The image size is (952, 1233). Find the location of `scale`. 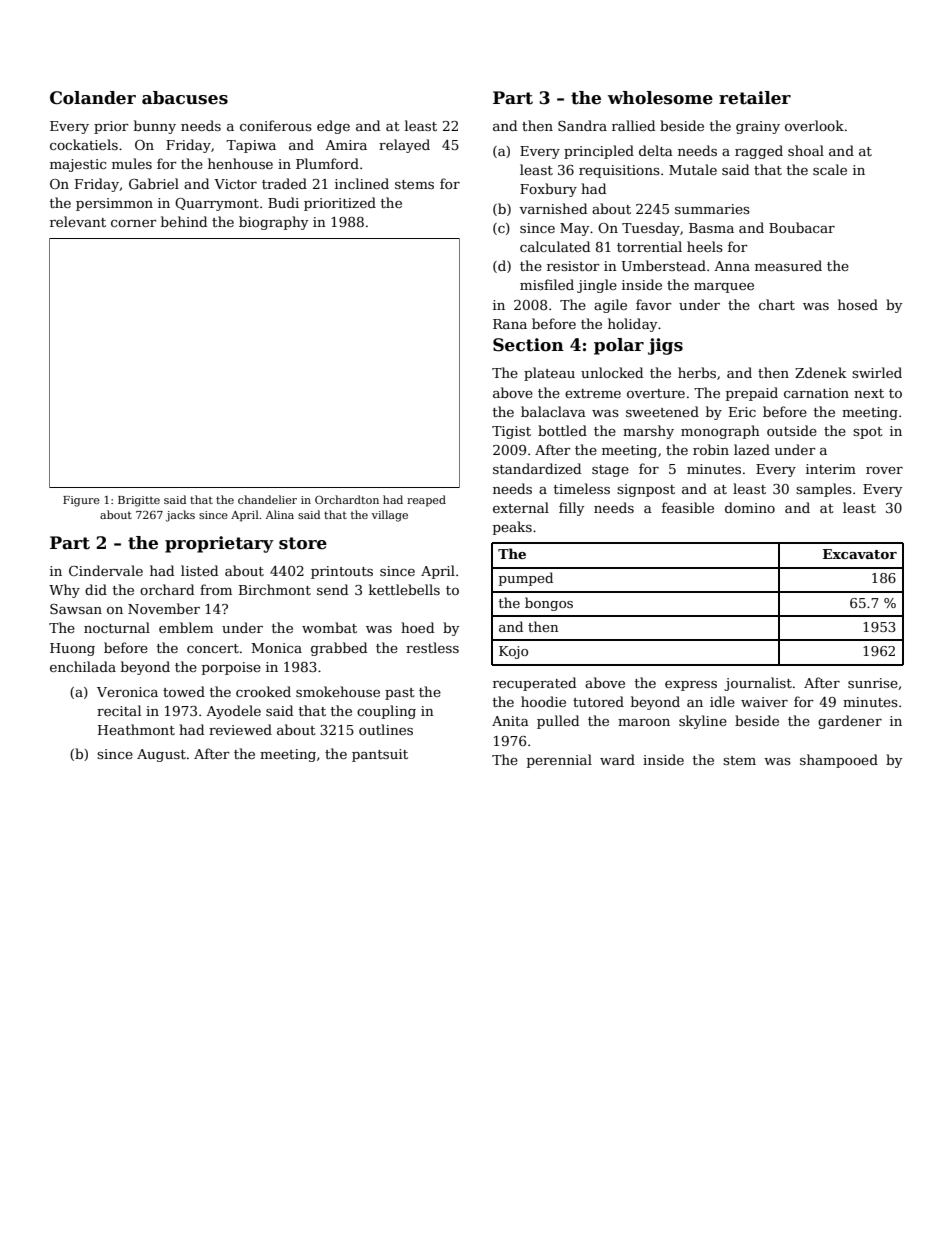

scale is located at coordinates (830, 169).
